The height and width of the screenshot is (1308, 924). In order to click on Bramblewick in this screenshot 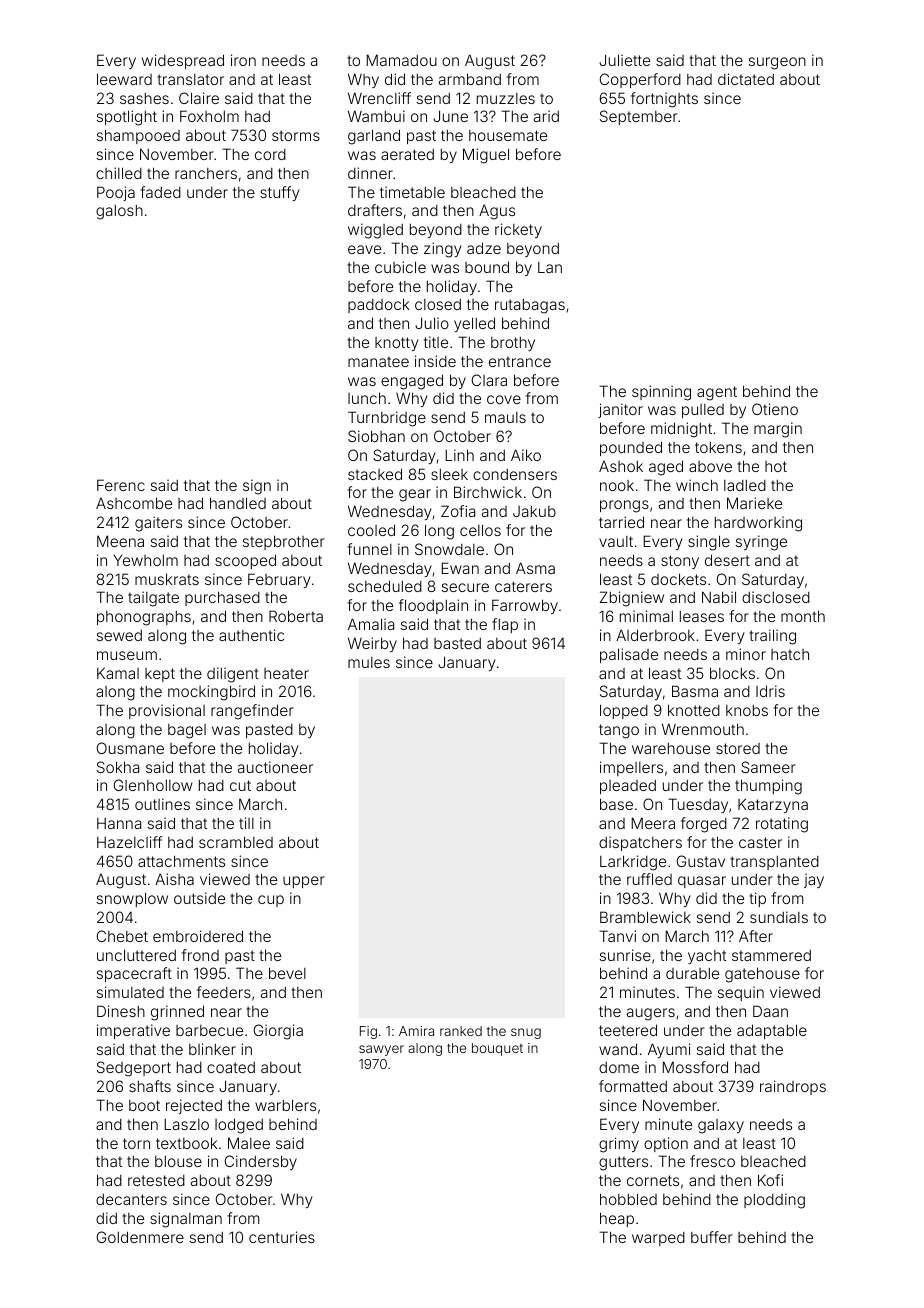, I will do `click(645, 917)`.
